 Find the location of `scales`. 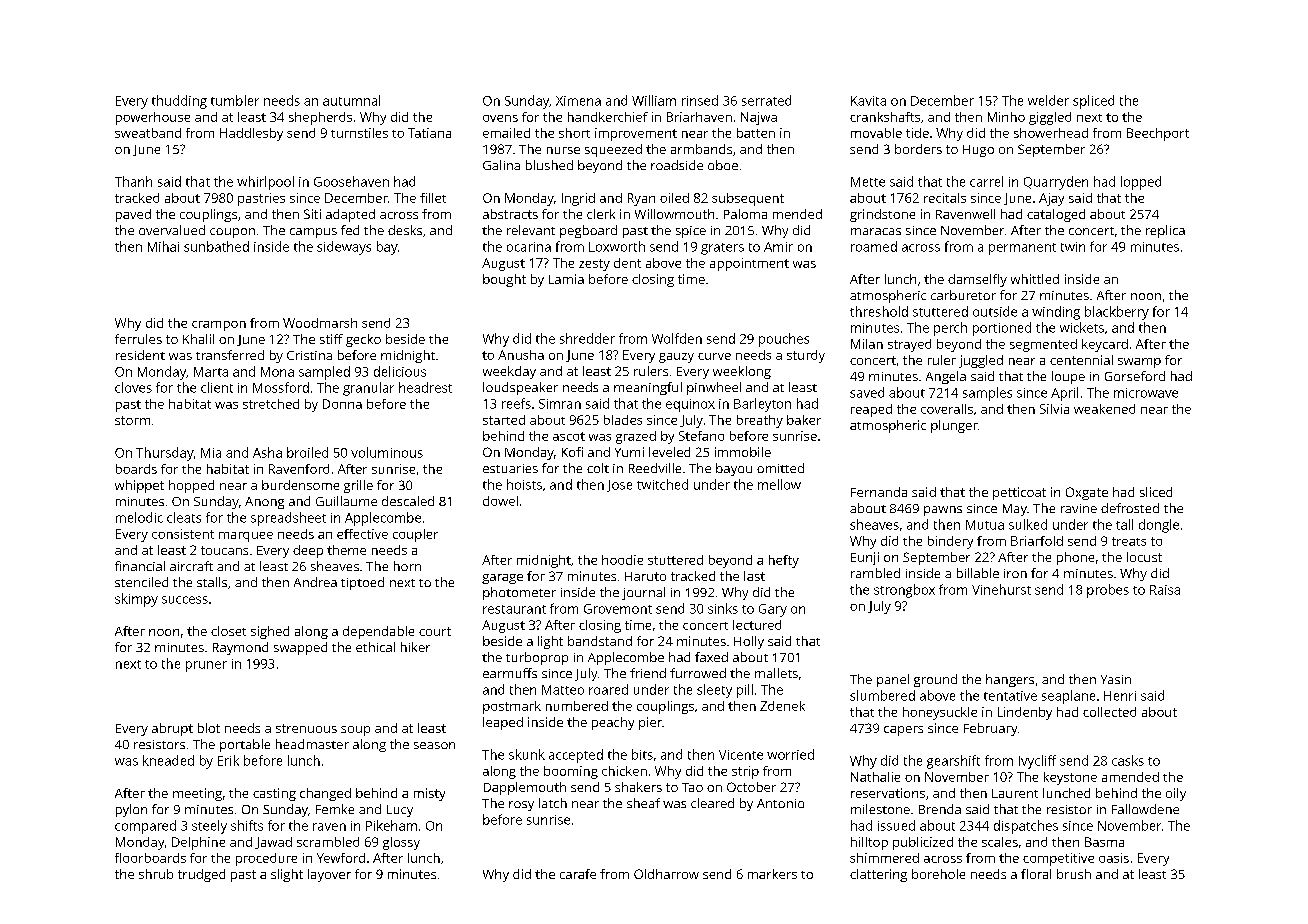

scales is located at coordinates (1000, 842).
